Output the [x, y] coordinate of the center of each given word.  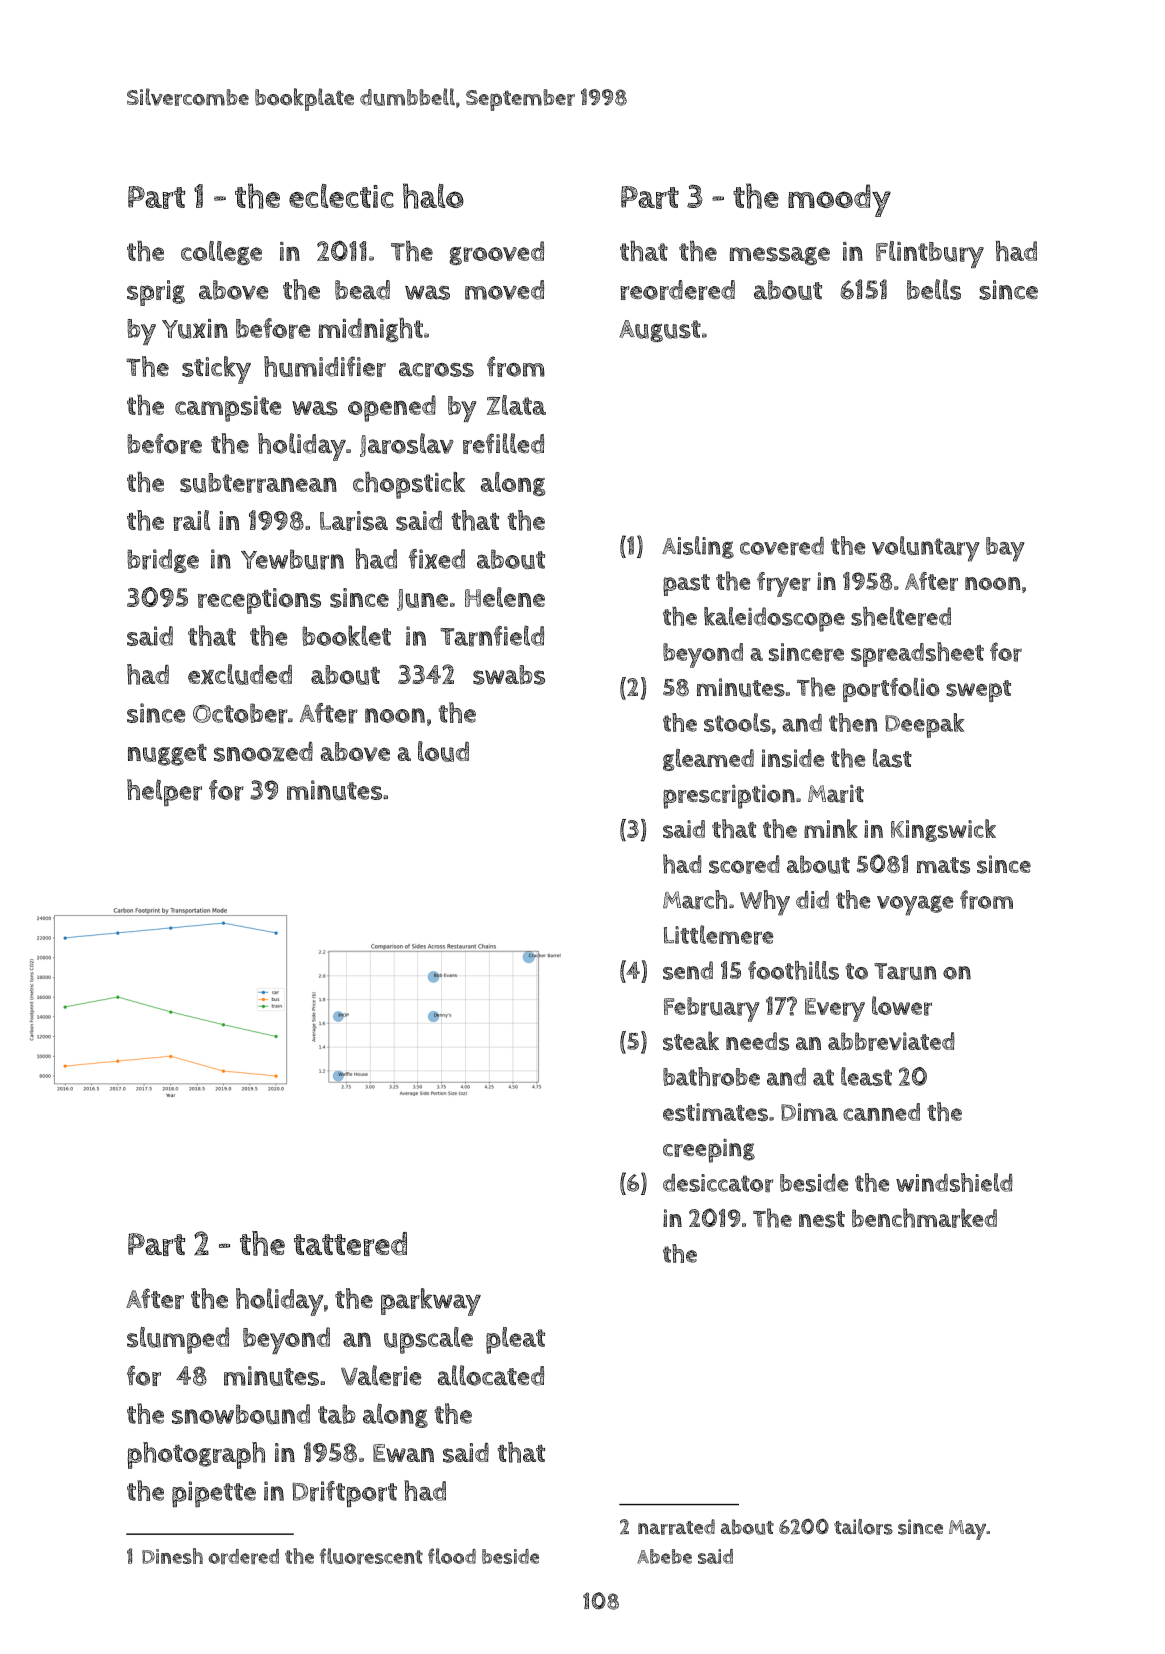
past [686, 585]
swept [978, 691]
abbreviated [891, 1041]
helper [164, 793]
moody [839, 200]
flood [452, 1556]
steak [691, 1041]
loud [443, 751]
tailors [863, 1527]
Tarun [905, 971]
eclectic [341, 196]
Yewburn [292, 559]
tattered [350, 1244]
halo [433, 196]
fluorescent [371, 1556]
